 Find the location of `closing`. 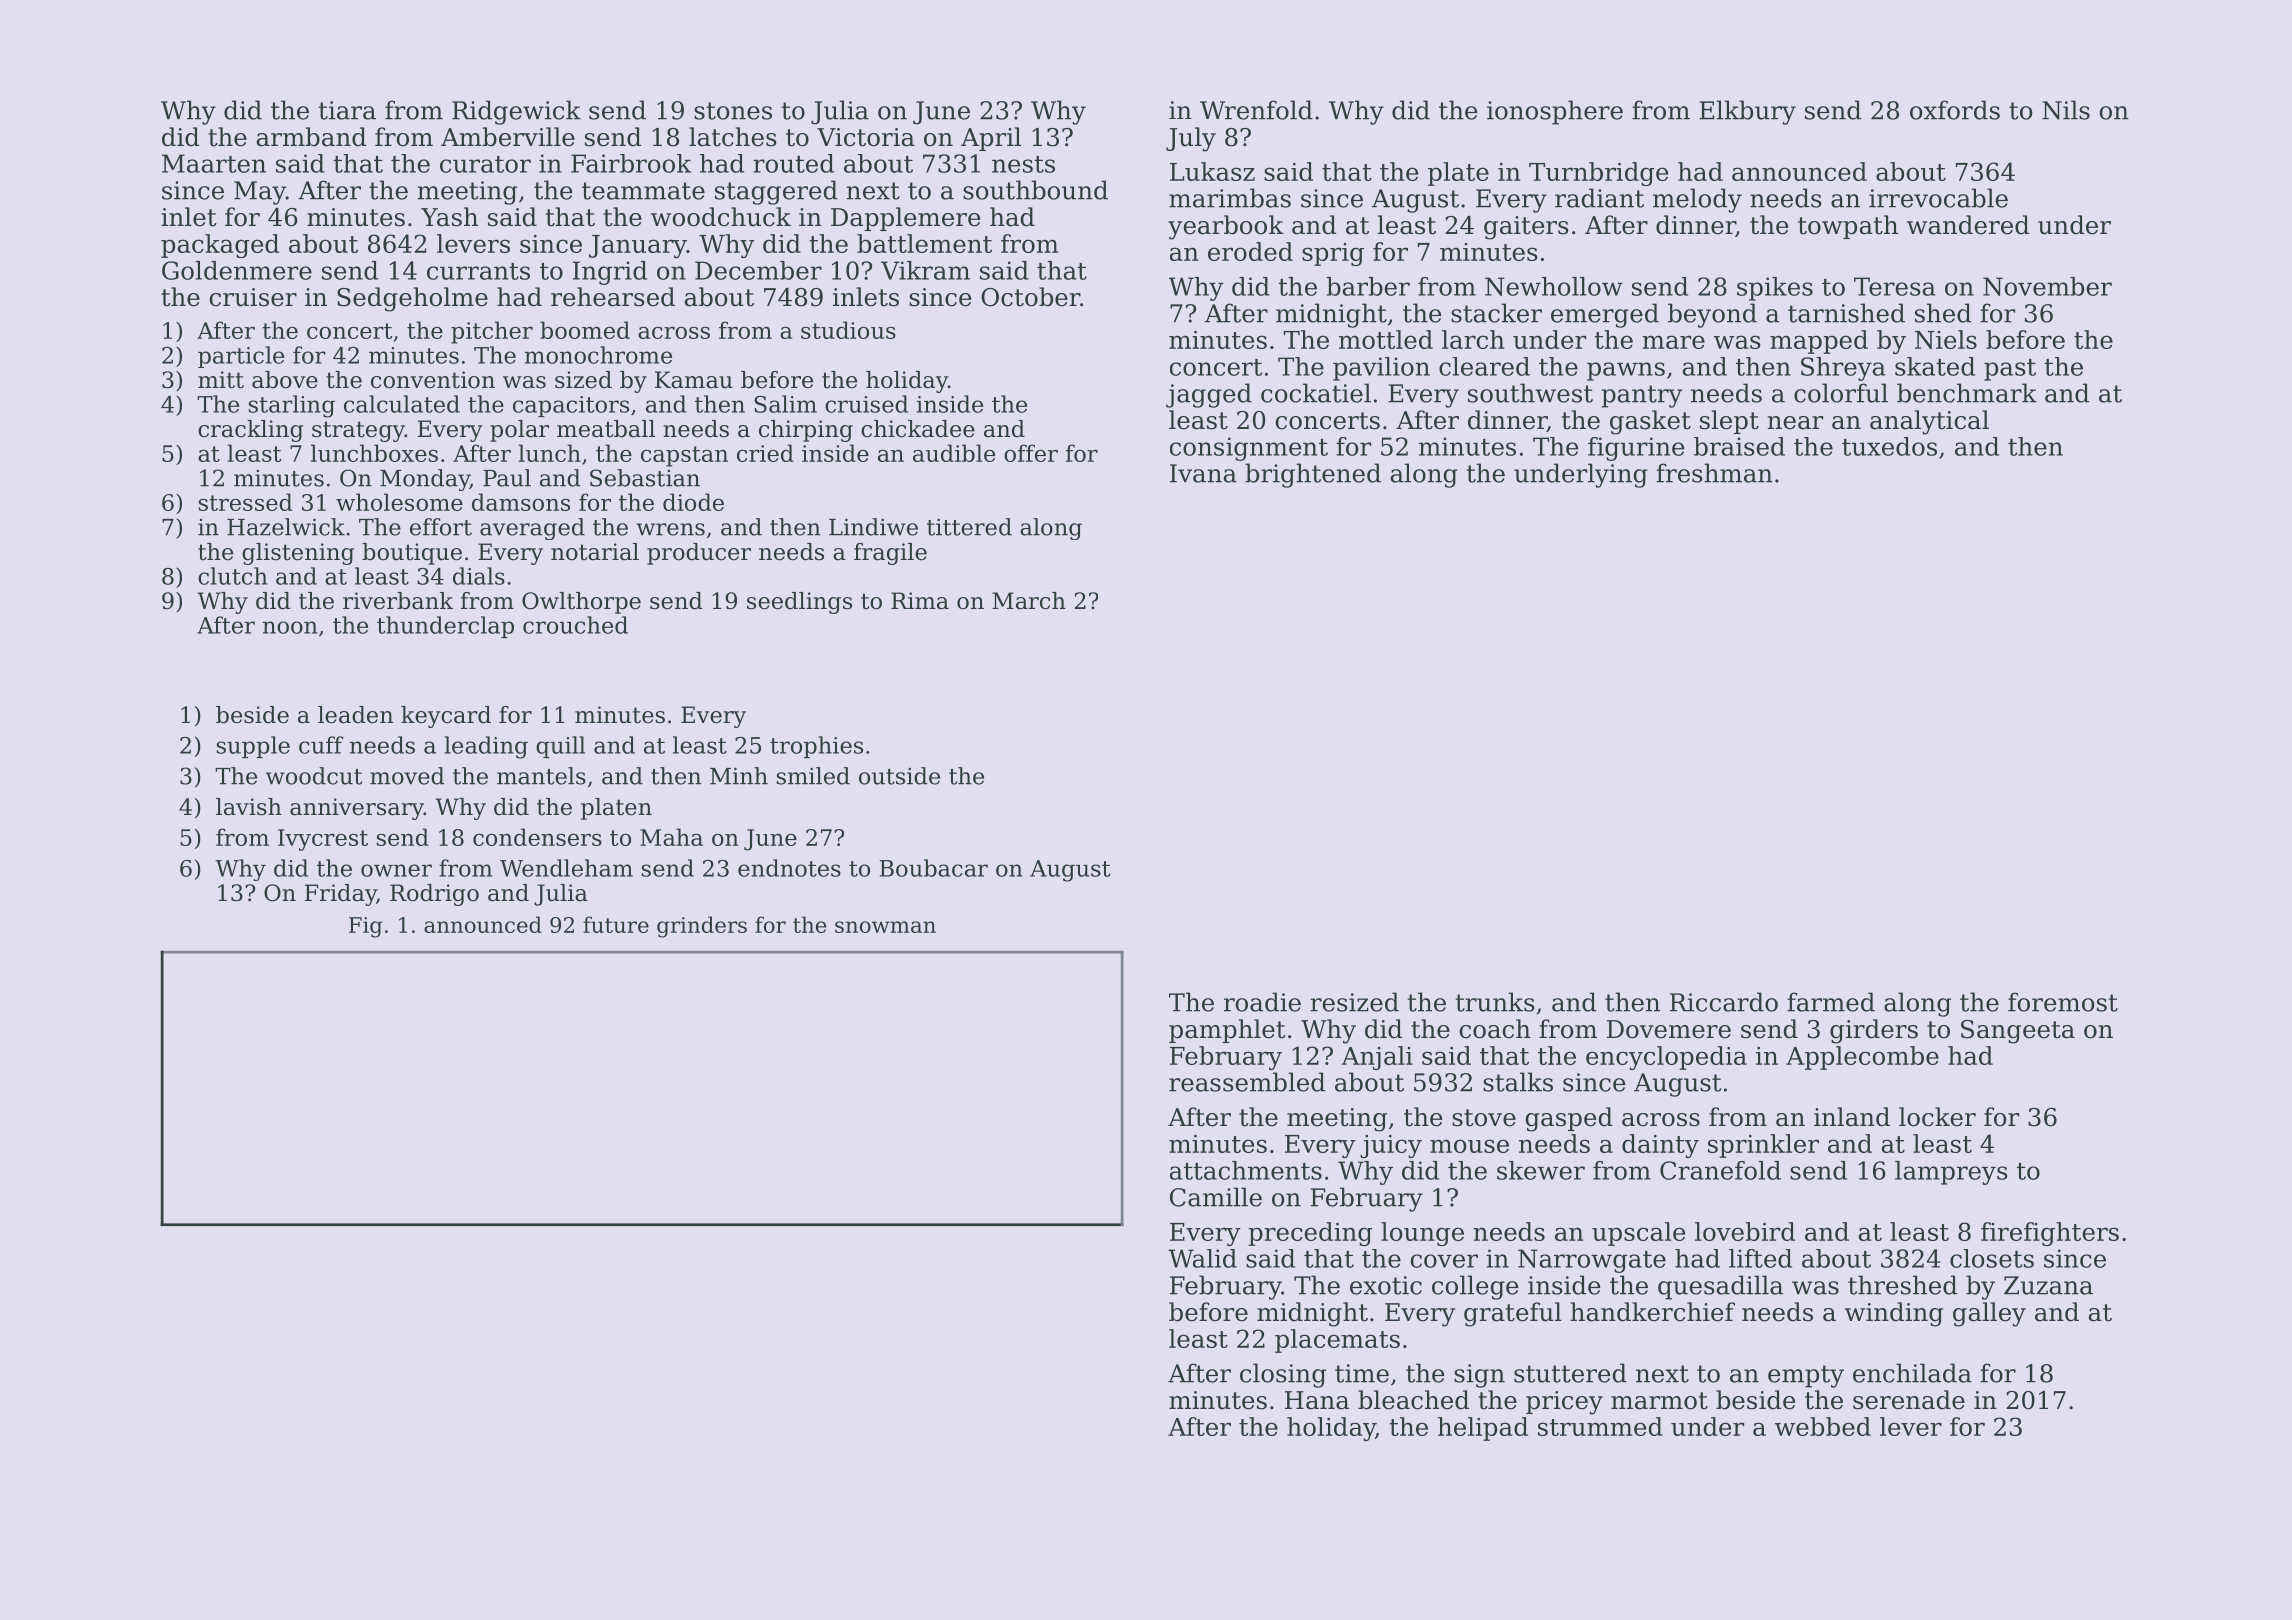

closing is located at coordinates (1283, 1375).
